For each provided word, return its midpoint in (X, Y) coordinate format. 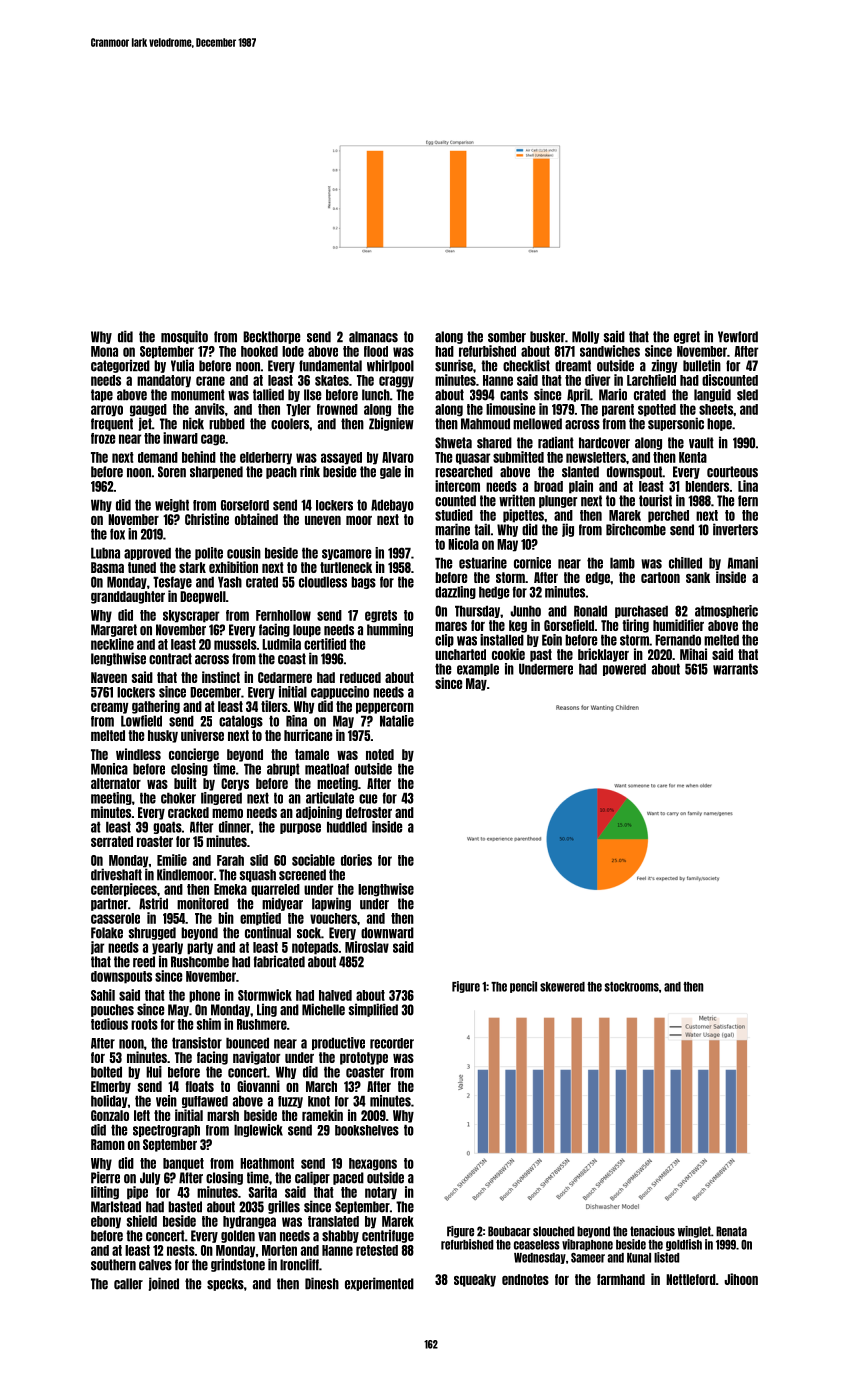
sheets (716, 409)
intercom (457, 486)
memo (227, 813)
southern (113, 1265)
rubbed (227, 424)
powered (624, 669)
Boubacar (509, 1231)
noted (380, 754)
